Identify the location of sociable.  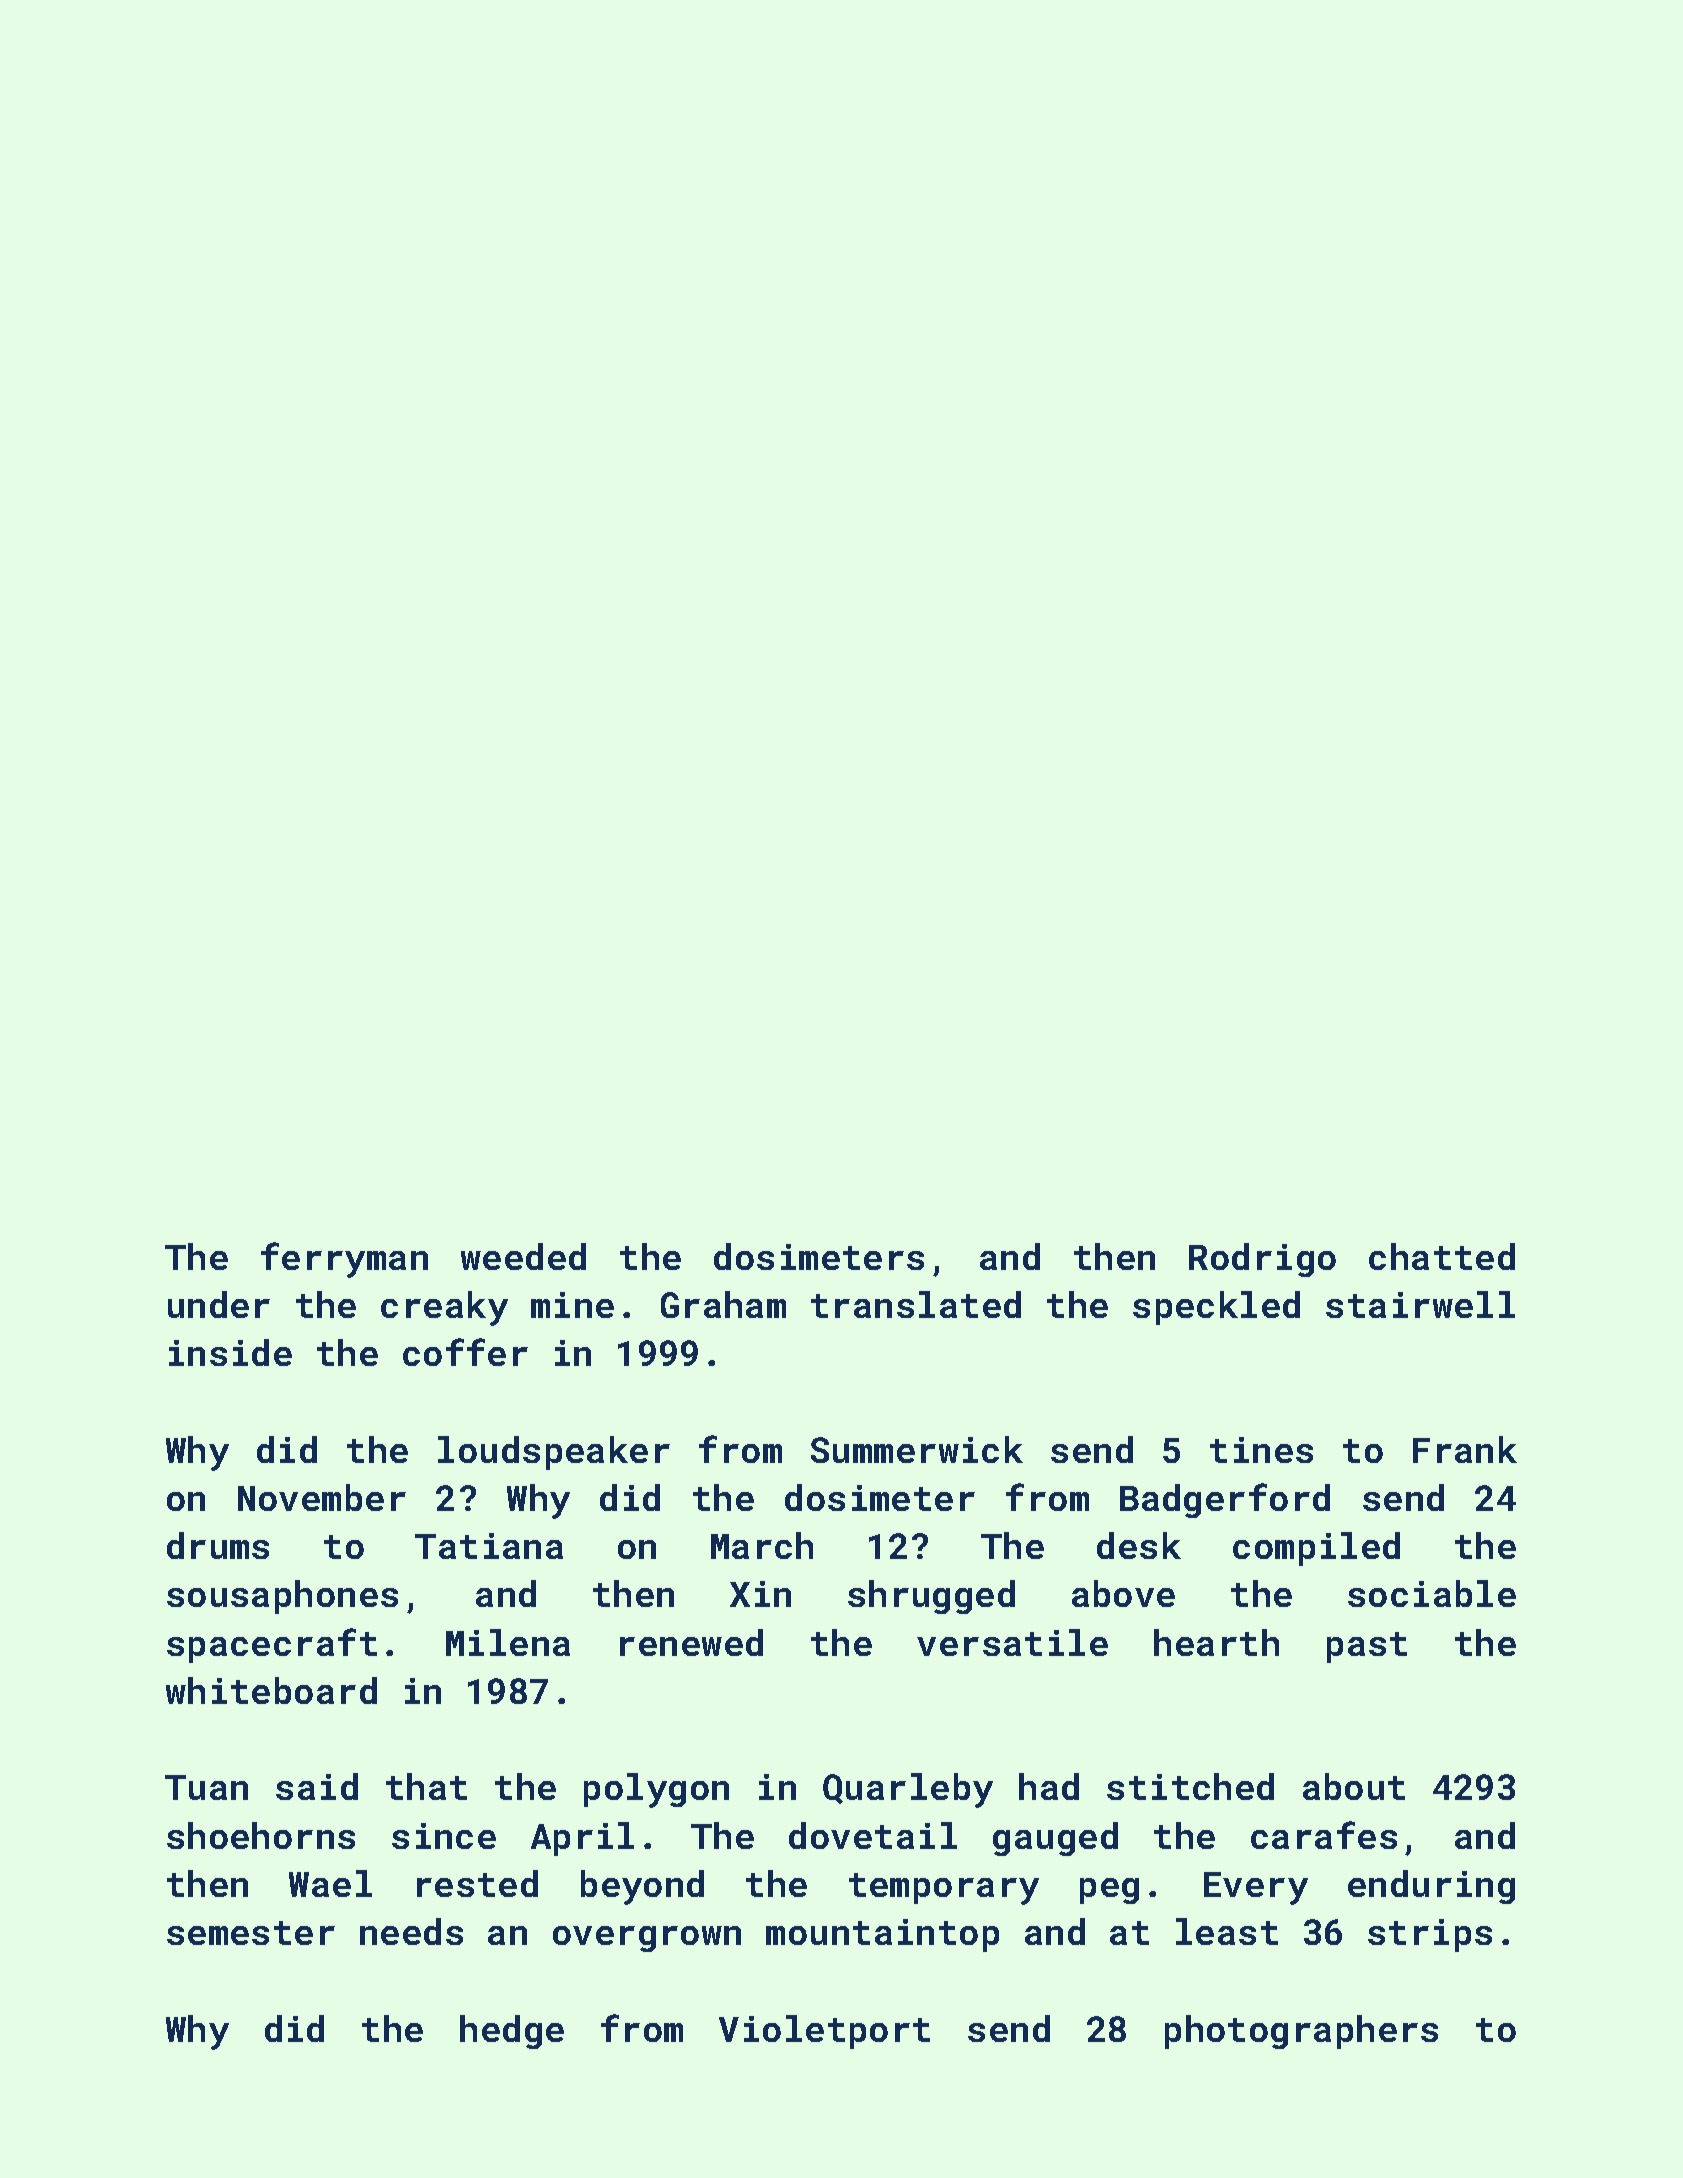
(1432, 1593).
